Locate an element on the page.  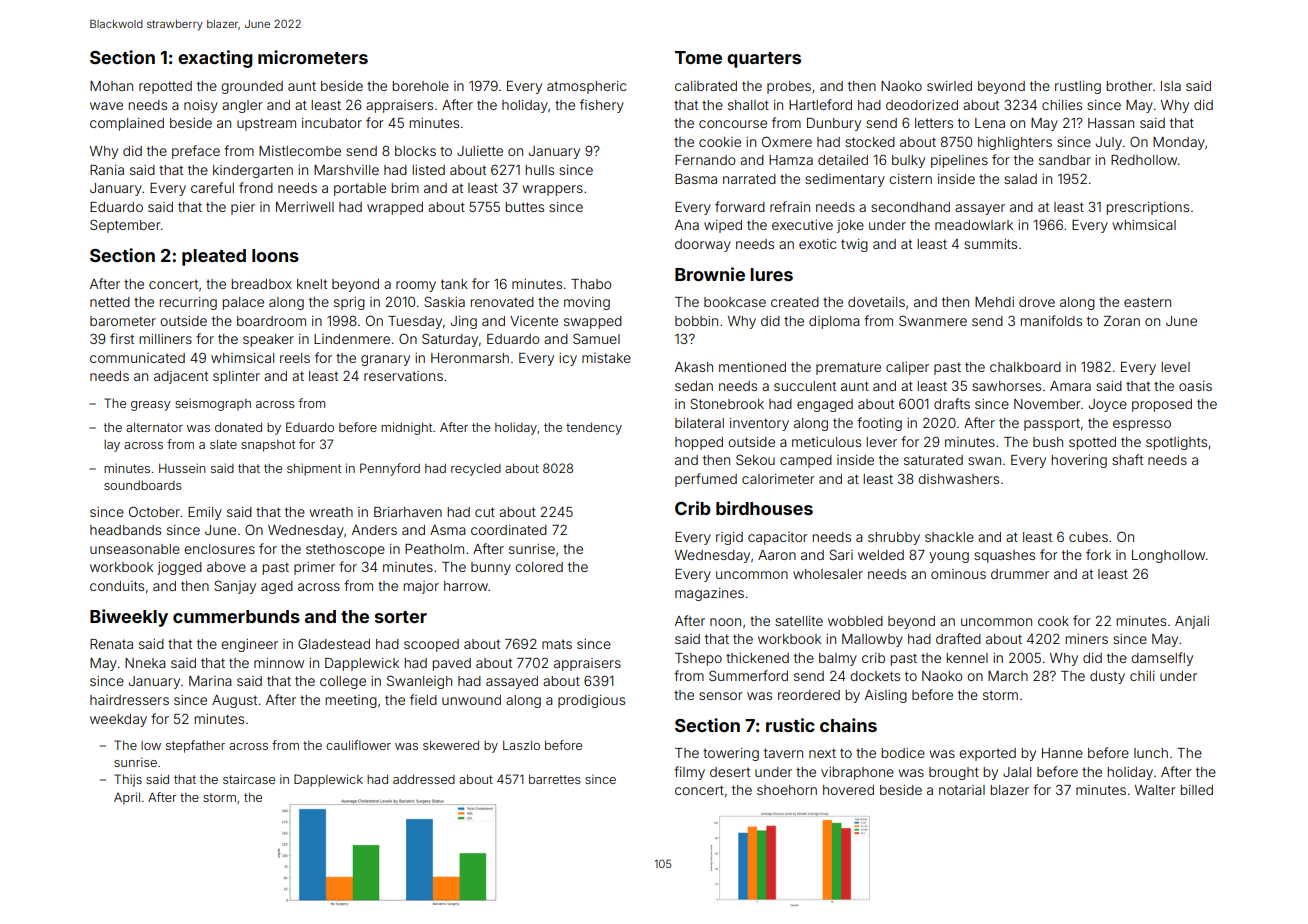
Tome is located at coordinates (698, 57).
